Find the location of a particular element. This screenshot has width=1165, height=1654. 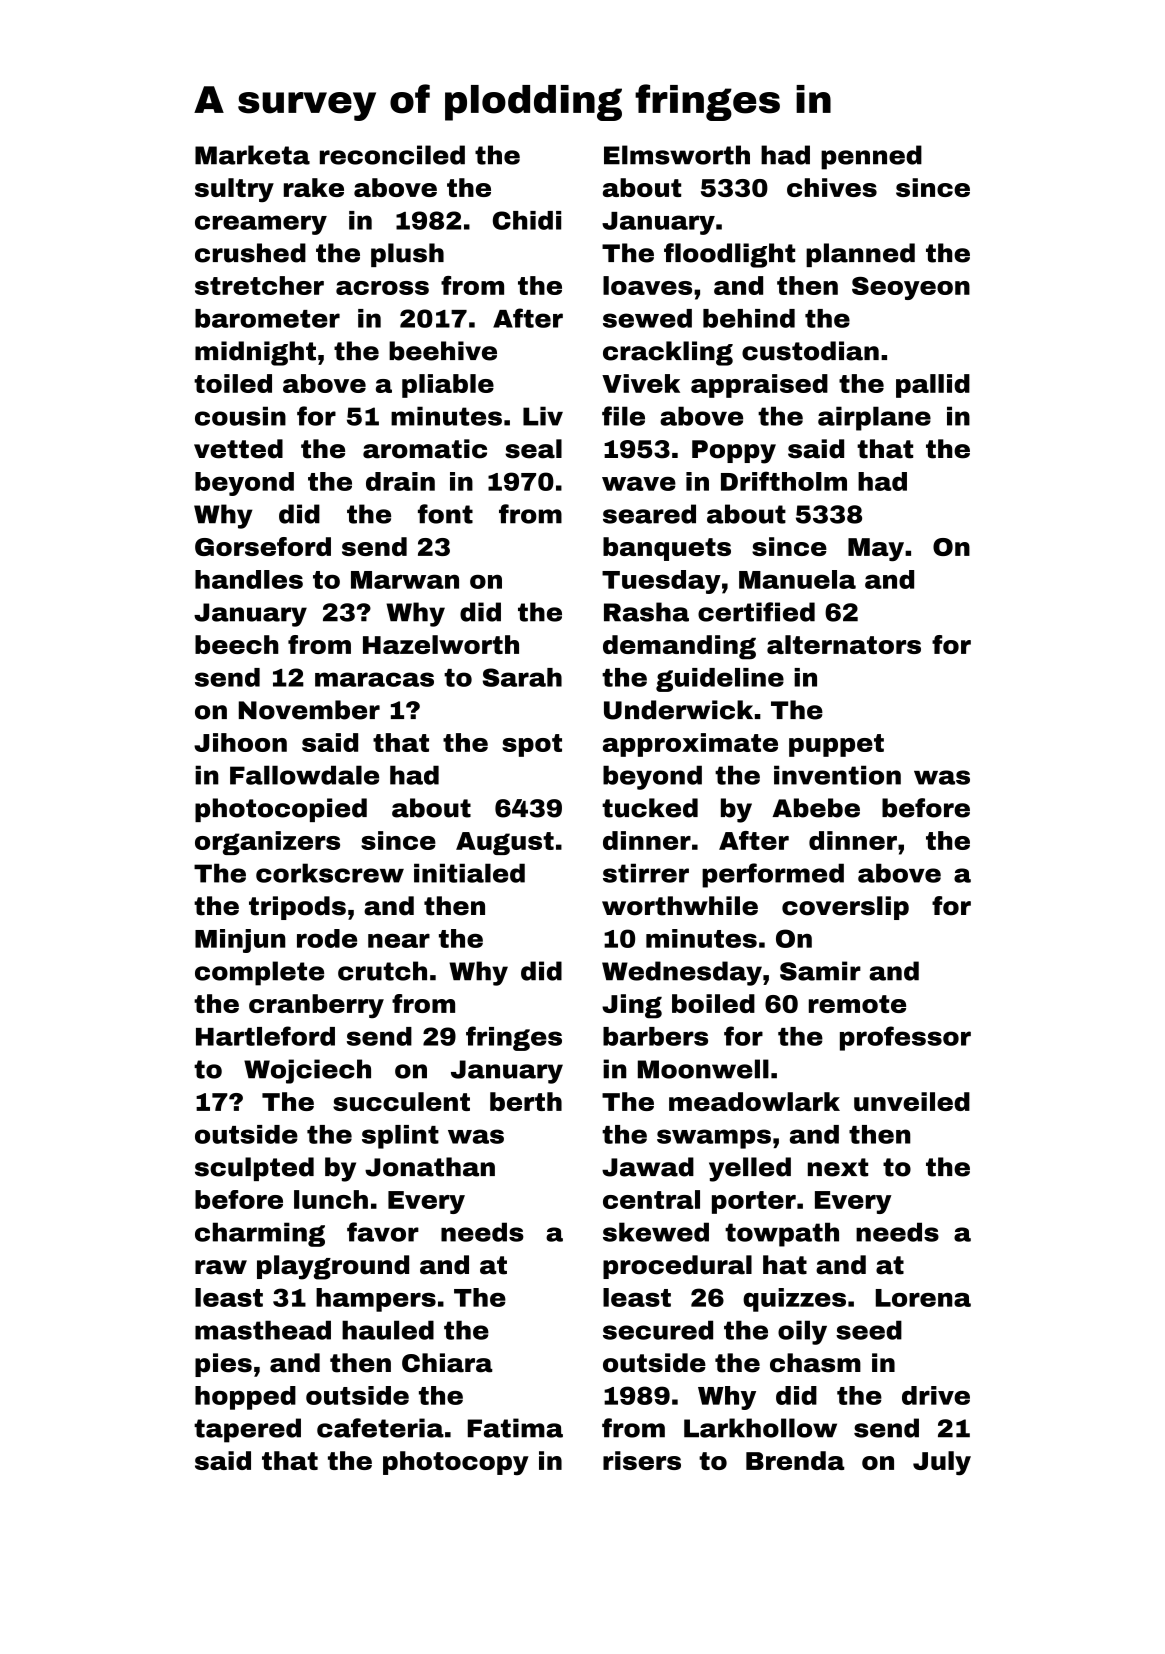

Chidi is located at coordinates (527, 220).
